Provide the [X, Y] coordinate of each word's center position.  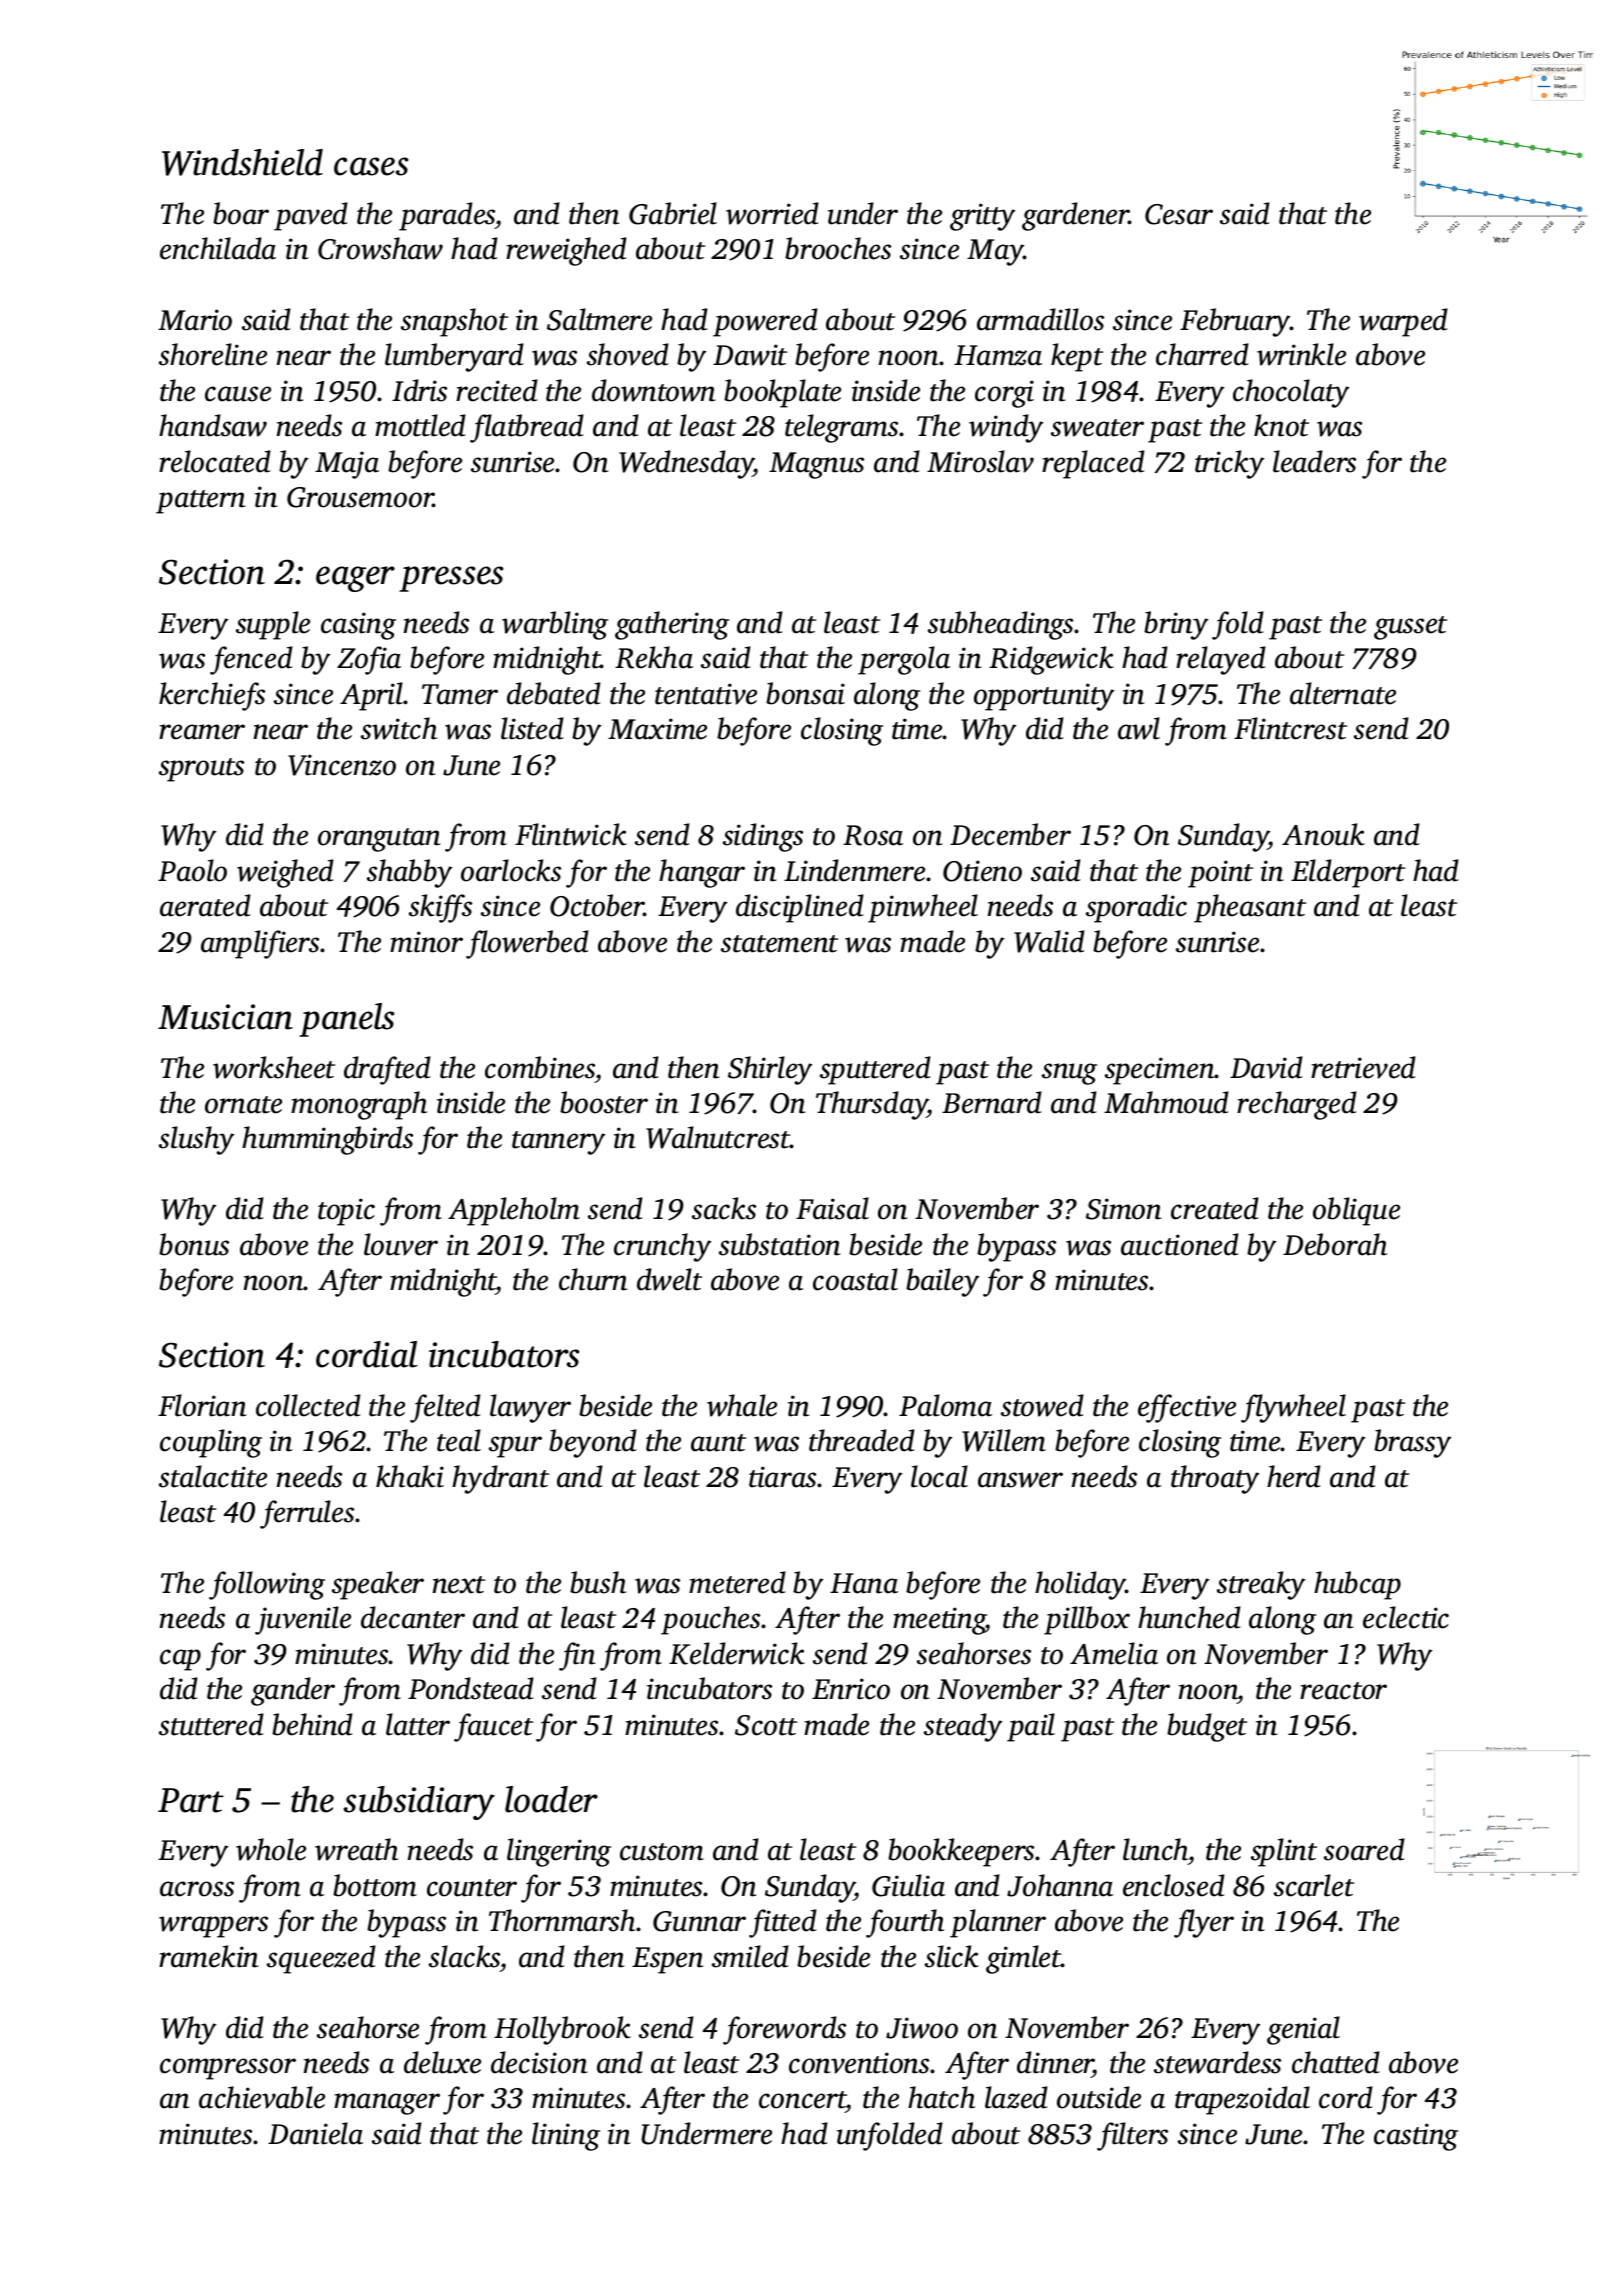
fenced [251, 660]
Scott [766, 1725]
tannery [558, 1143]
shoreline [213, 354]
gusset [1410, 628]
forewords [784, 2030]
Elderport [1348, 873]
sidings [763, 837]
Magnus [816, 465]
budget [1207, 1727]
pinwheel [923, 908]
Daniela [315, 2133]
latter [418, 1724]
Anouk [1323, 834]
